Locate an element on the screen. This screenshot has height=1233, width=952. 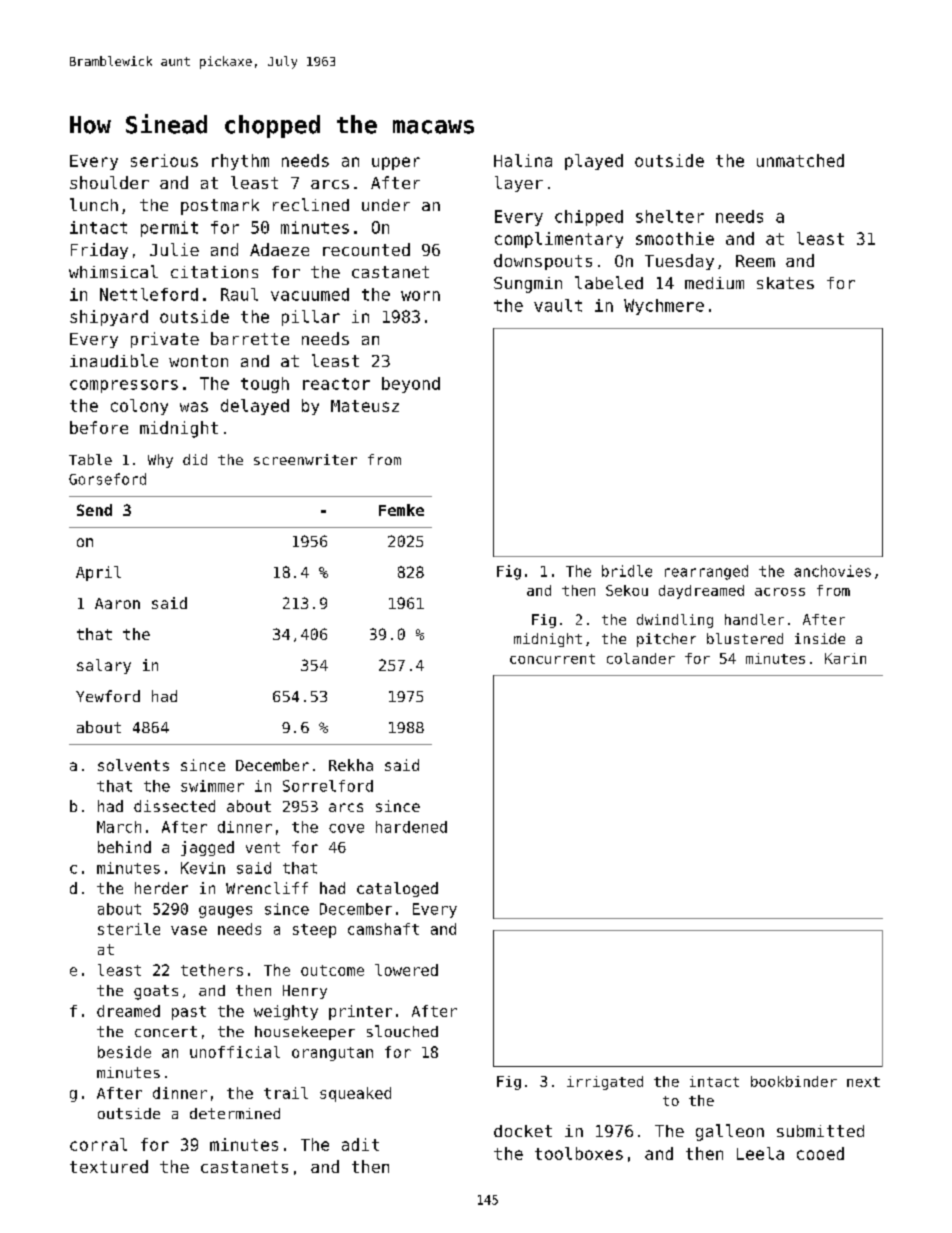
anchovies is located at coordinates (832, 571).
